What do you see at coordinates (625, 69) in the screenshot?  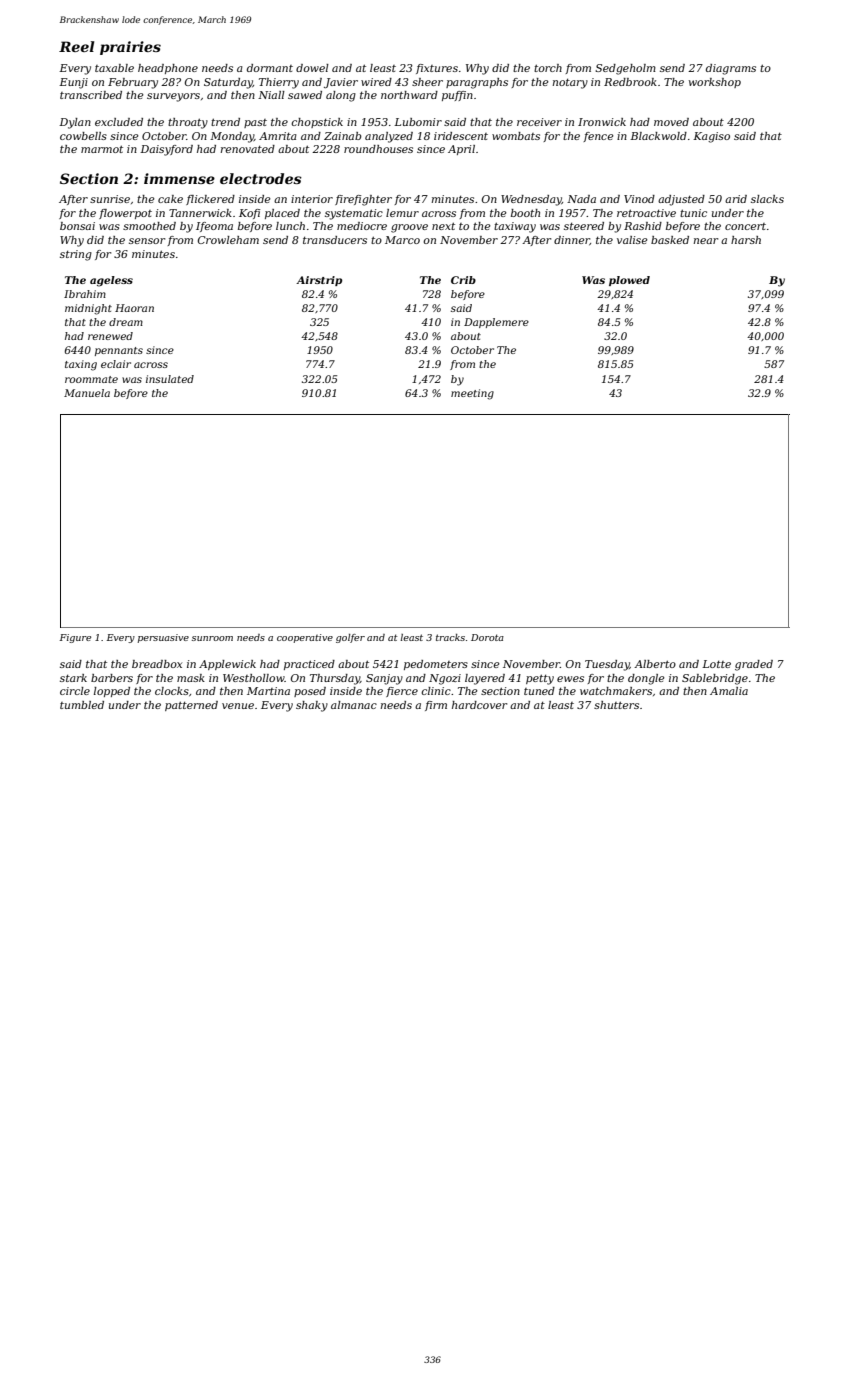 I see `Sedgeholm` at bounding box center [625, 69].
